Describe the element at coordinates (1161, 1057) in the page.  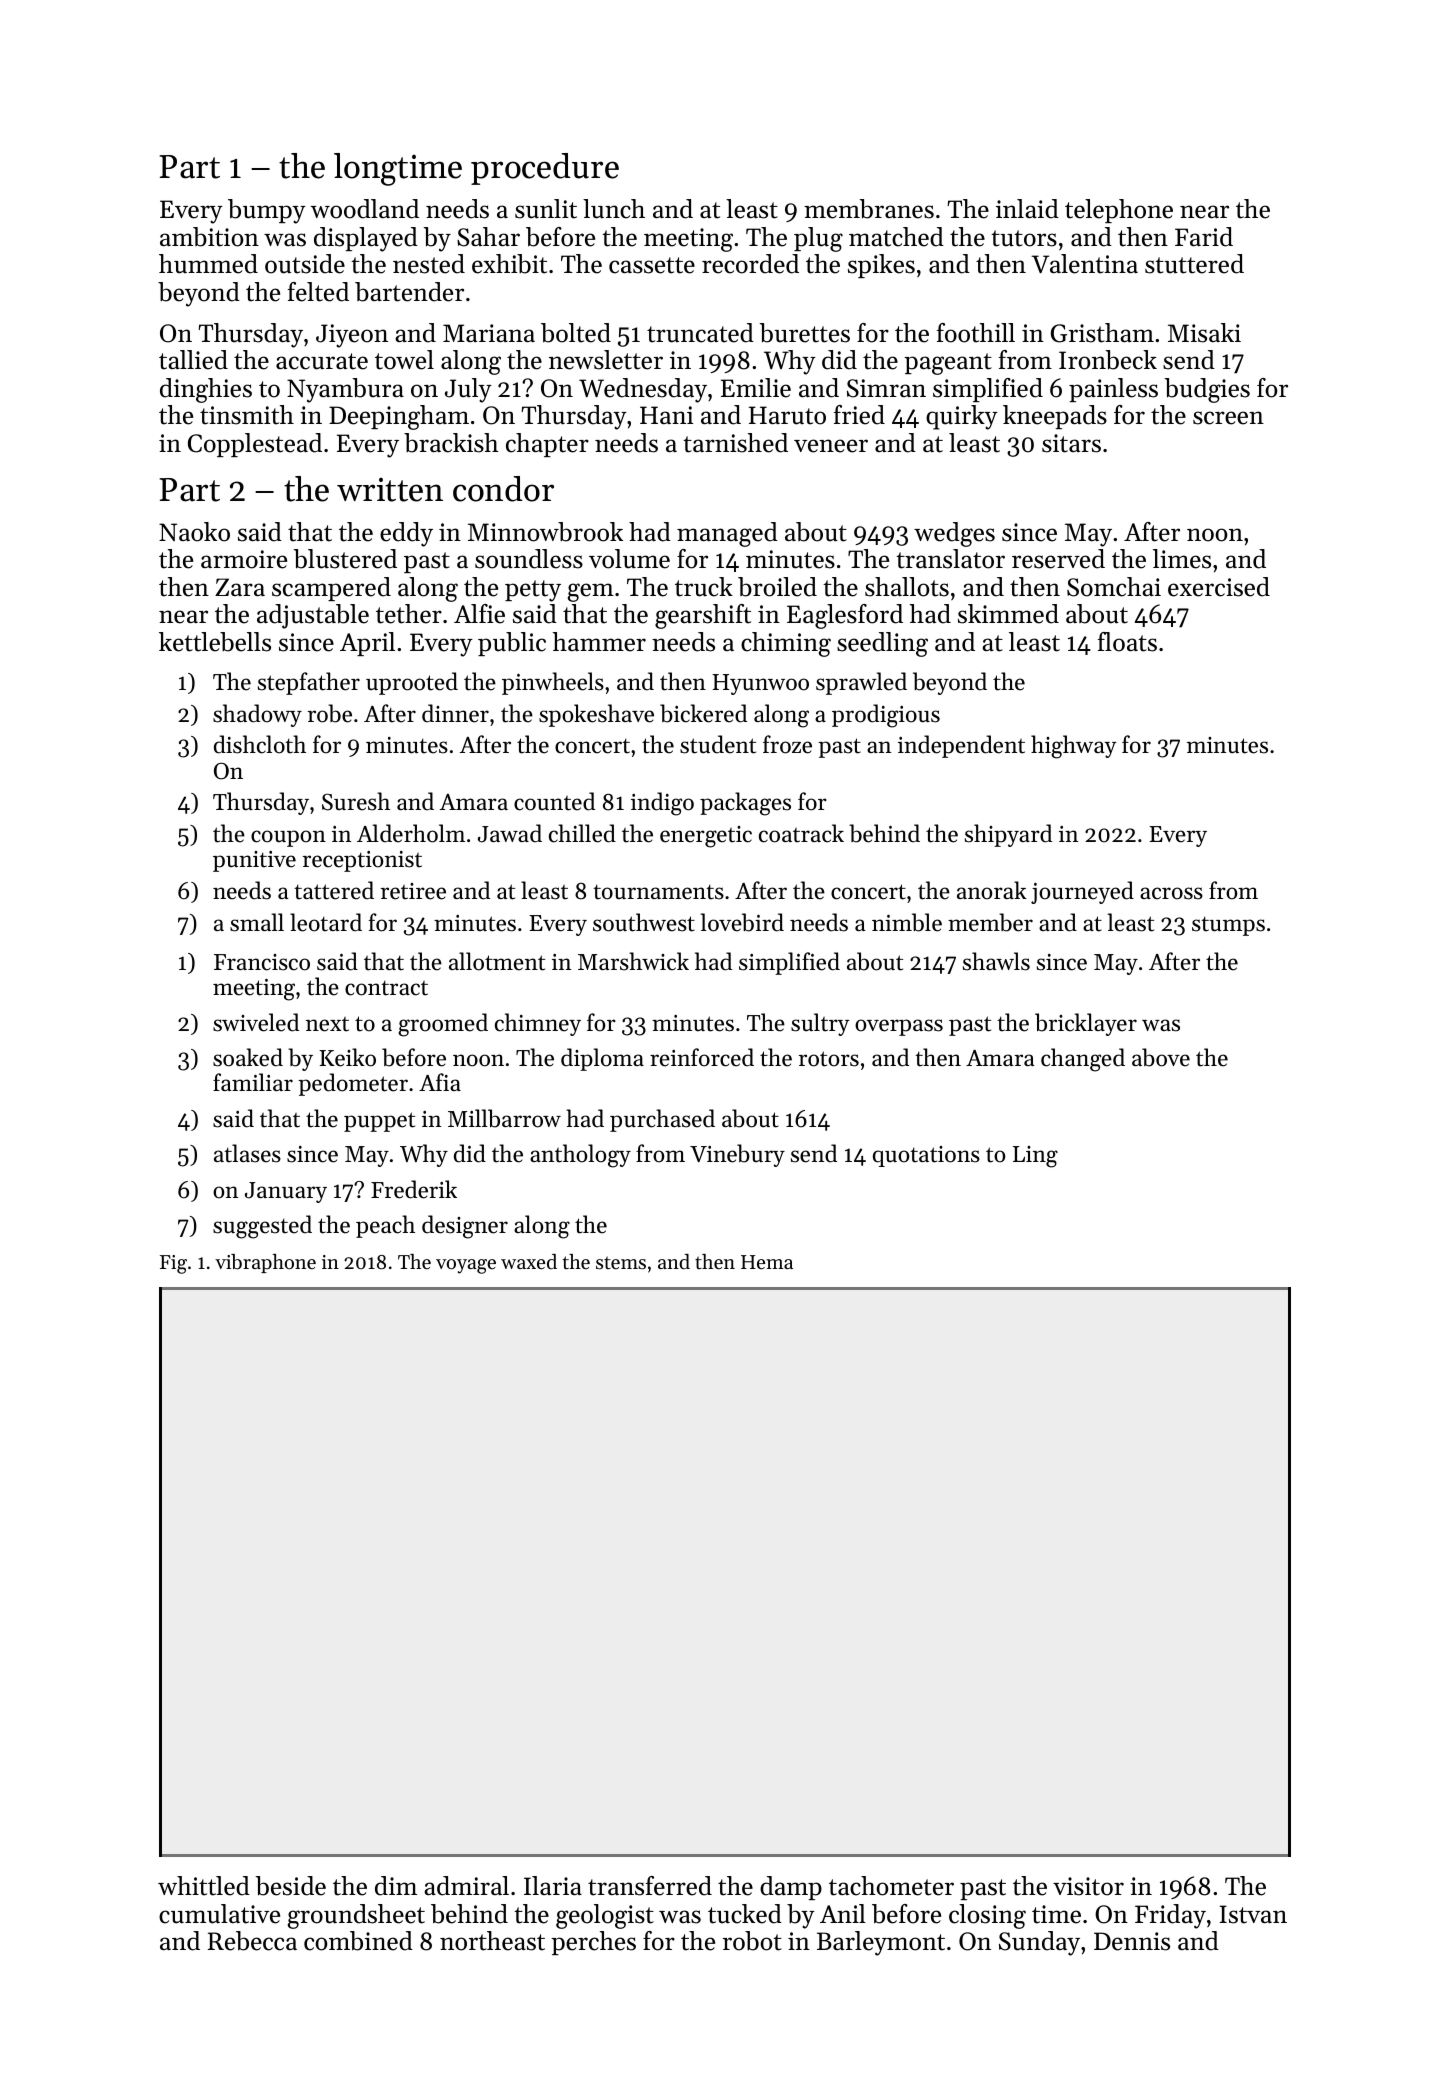
I see `above` at that location.
